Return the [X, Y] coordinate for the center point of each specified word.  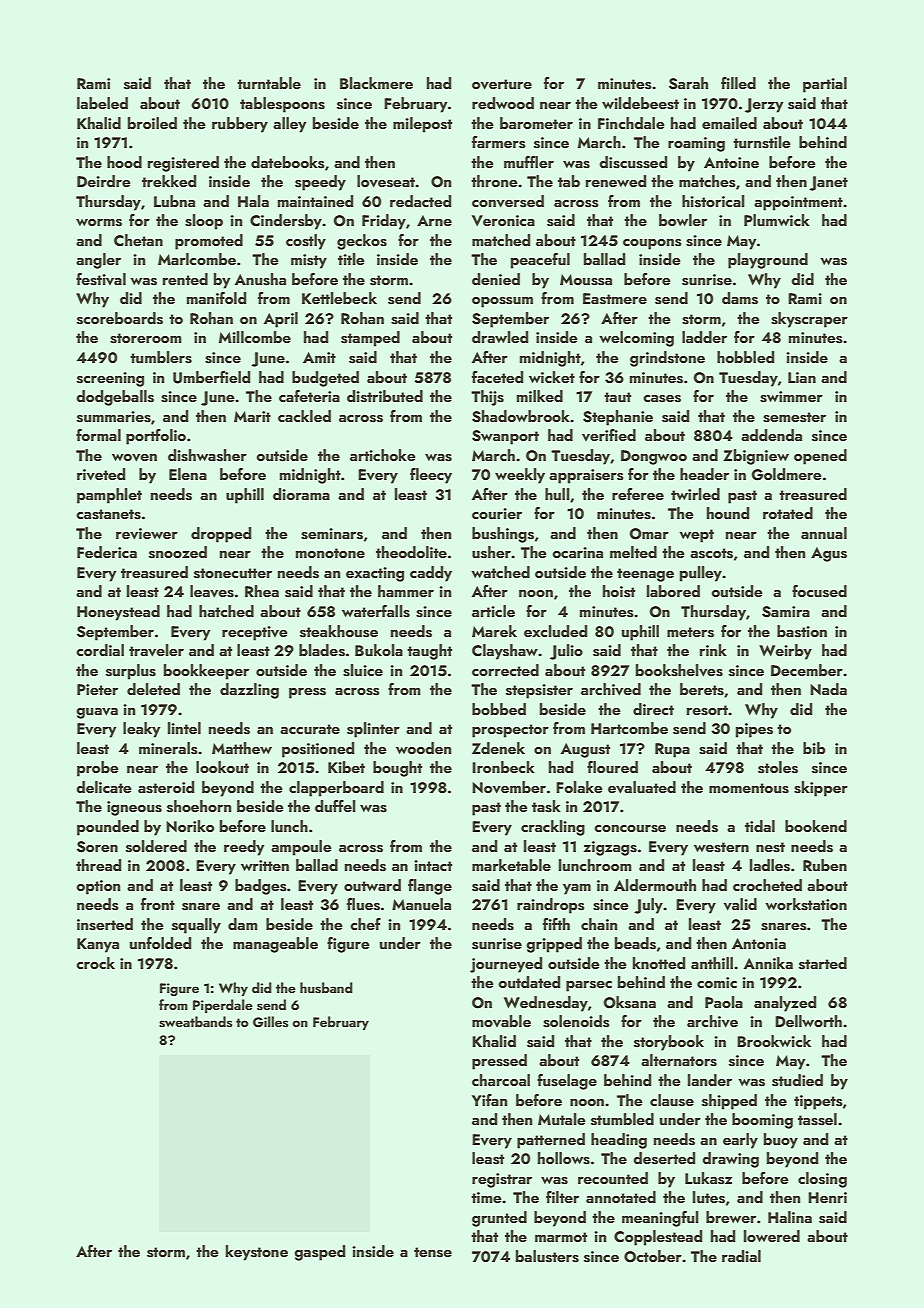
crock [95, 963]
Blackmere [376, 83]
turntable [269, 83]
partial [825, 85]
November [509, 787]
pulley [701, 574]
